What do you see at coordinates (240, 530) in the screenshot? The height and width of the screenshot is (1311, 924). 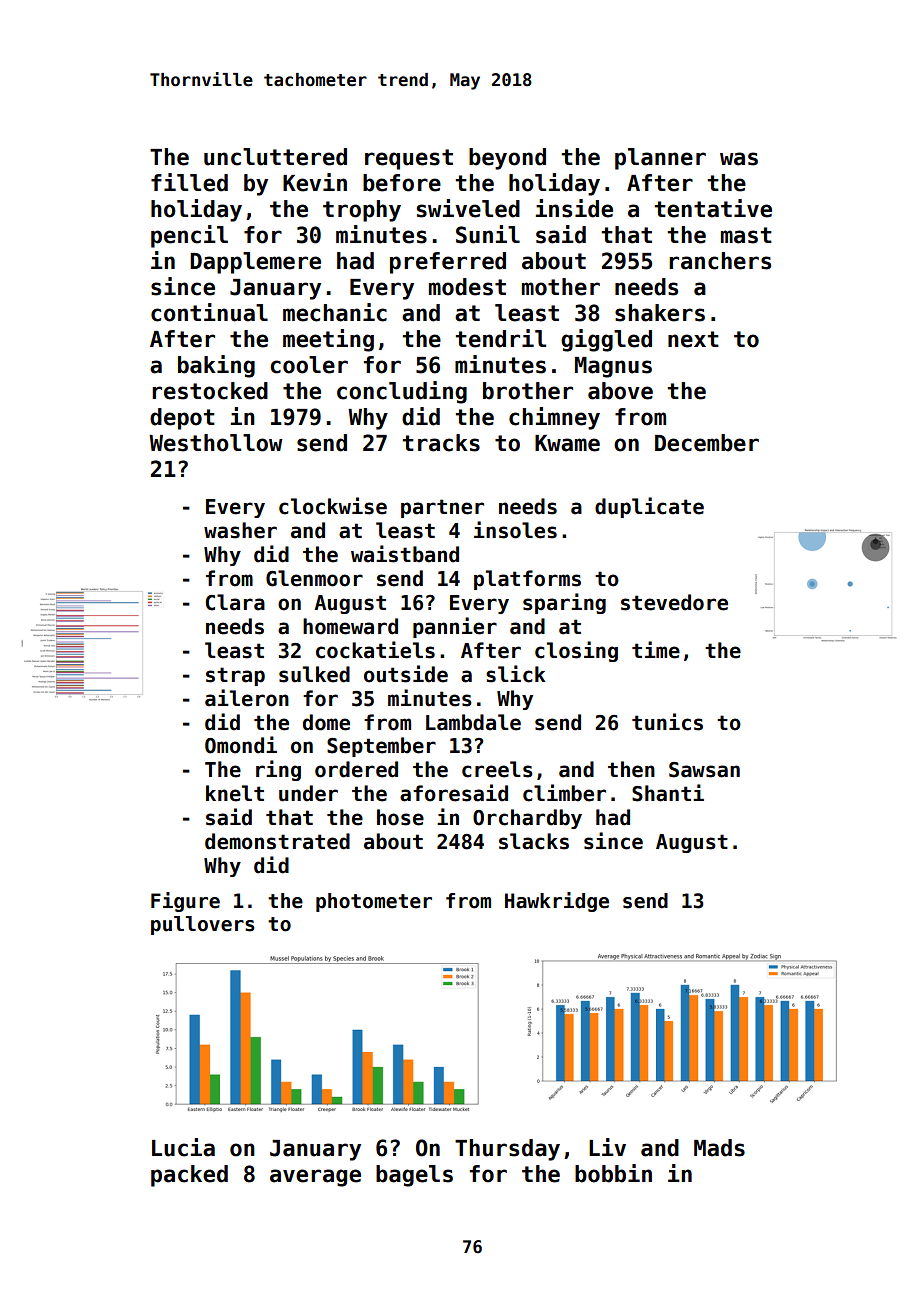 I see `washer` at bounding box center [240, 530].
